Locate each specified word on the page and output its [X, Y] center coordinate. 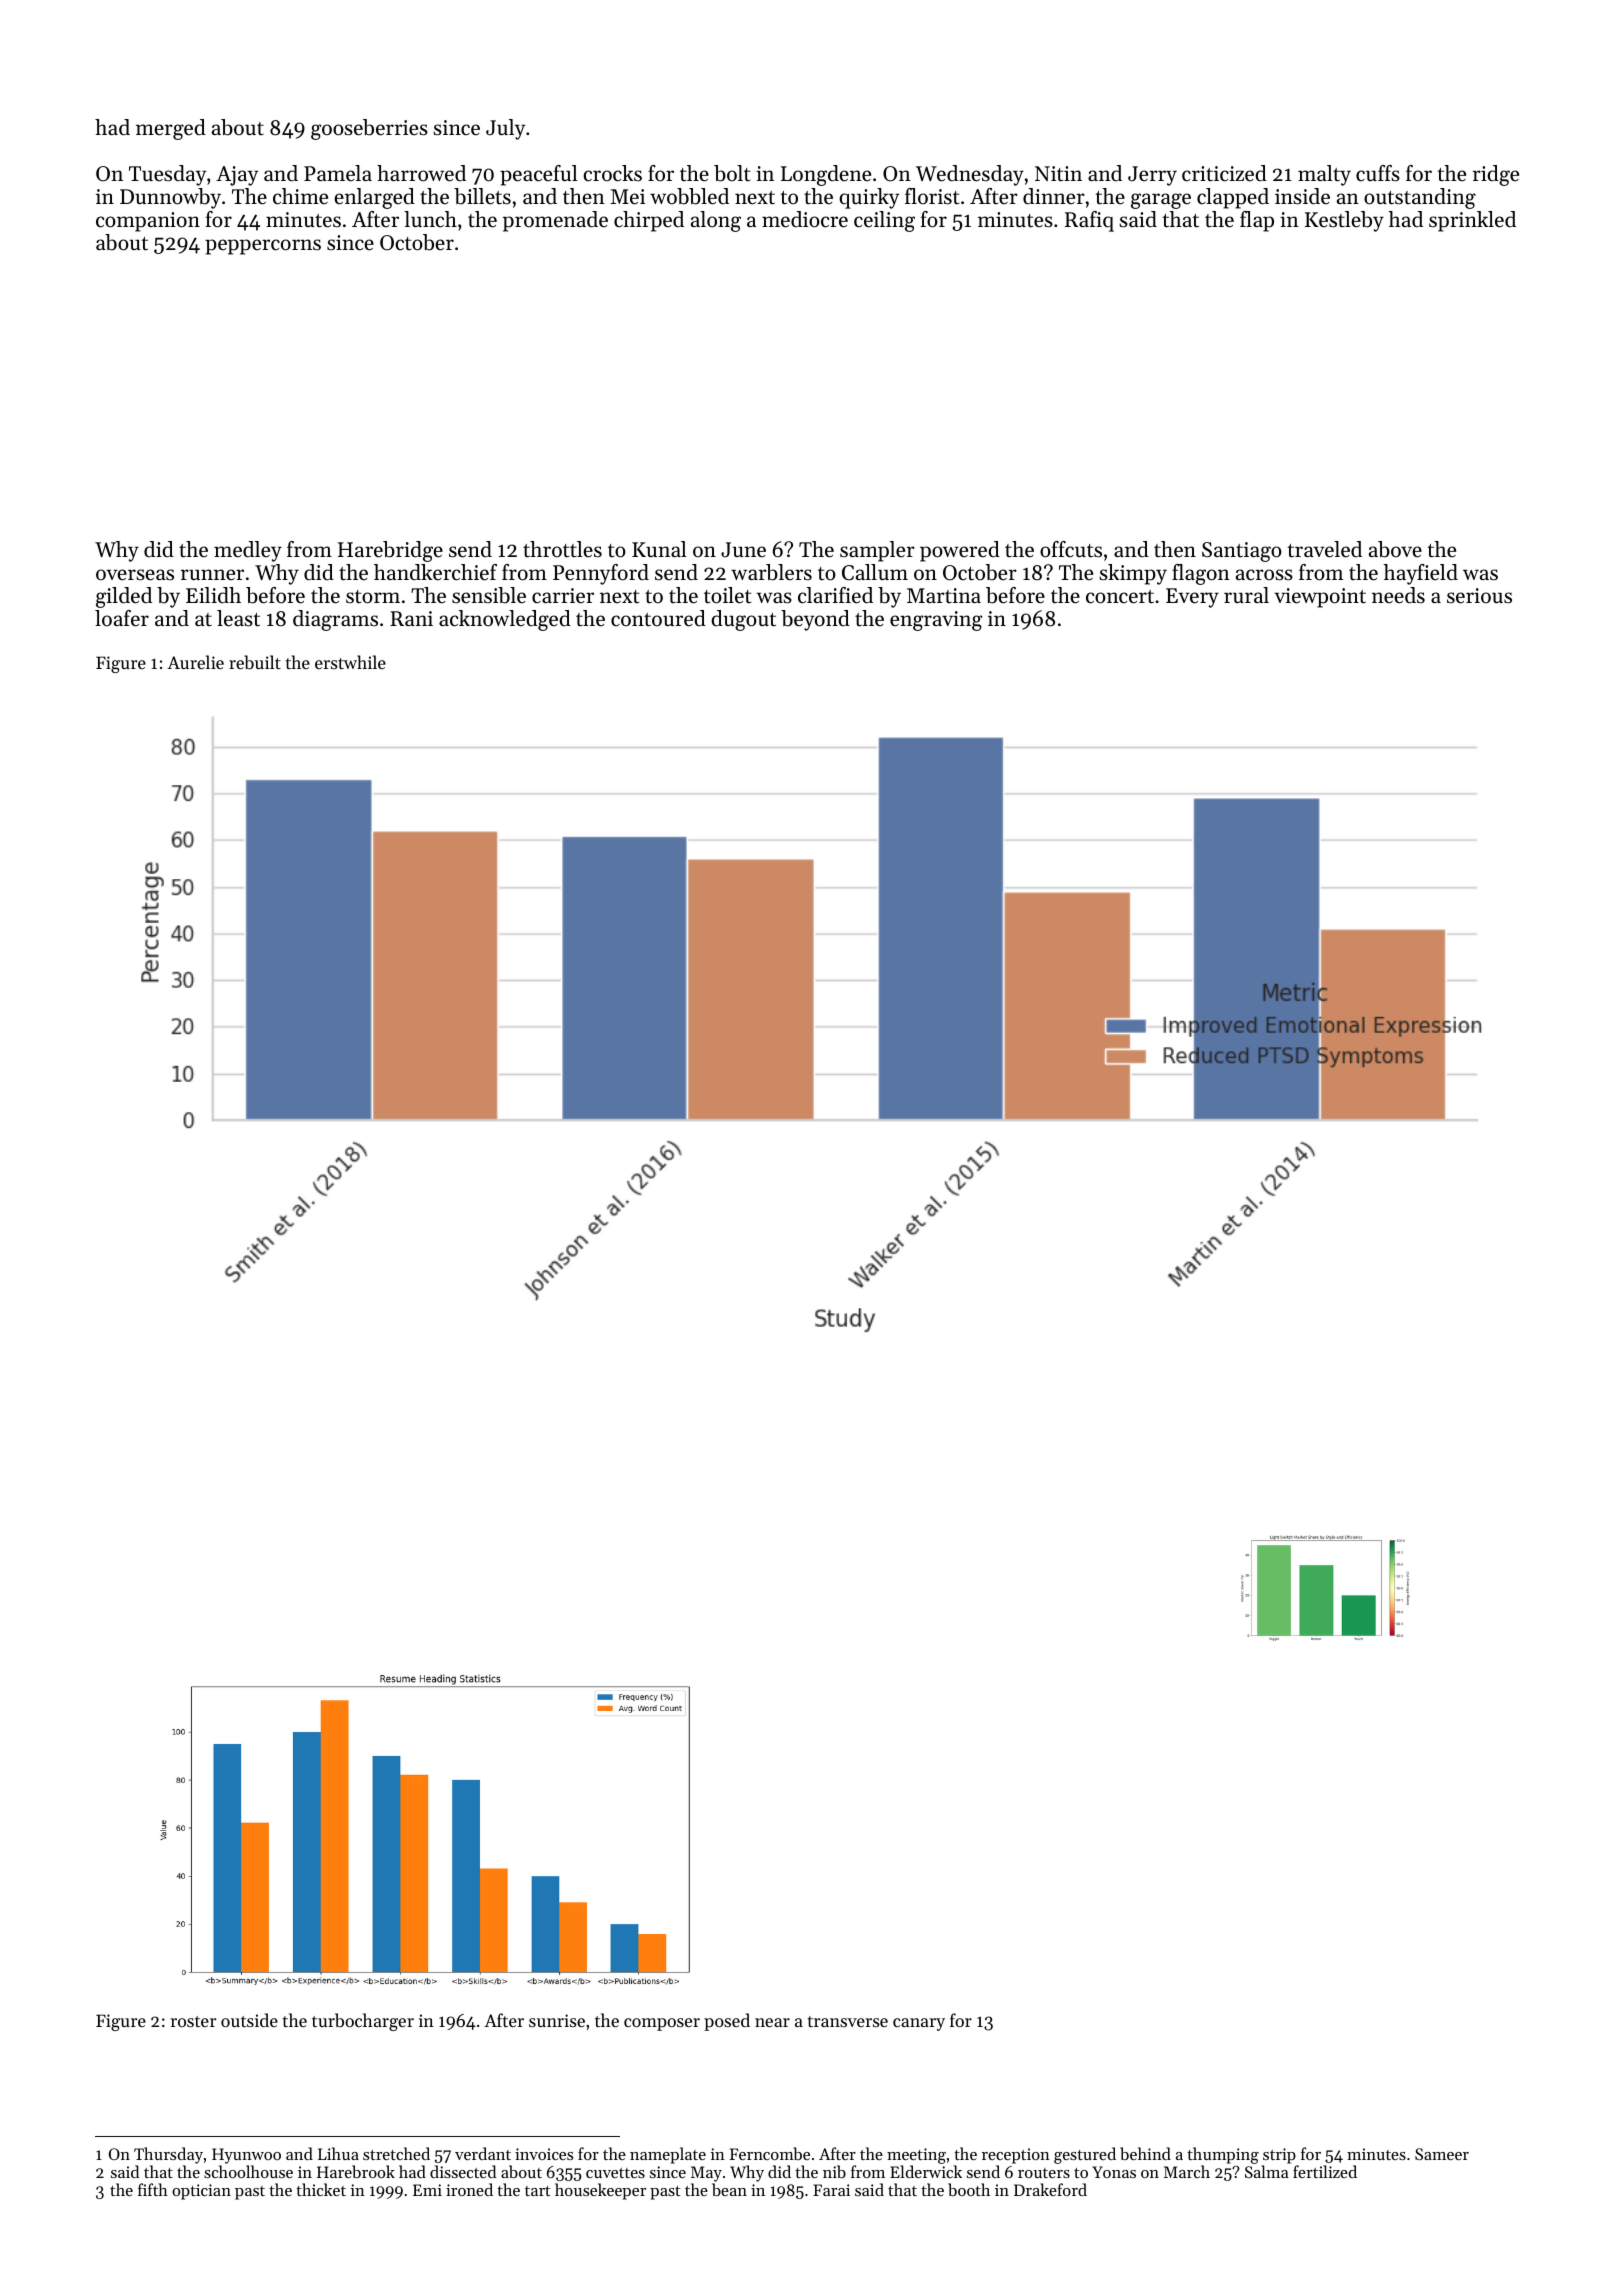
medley [248, 551]
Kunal [659, 549]
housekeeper [600, 2191]
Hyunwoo [246, 2156]
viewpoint [1320, 598]
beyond [815, 620]
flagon [1201, 574]
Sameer [1442, 2154]
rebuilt [255, 662]
